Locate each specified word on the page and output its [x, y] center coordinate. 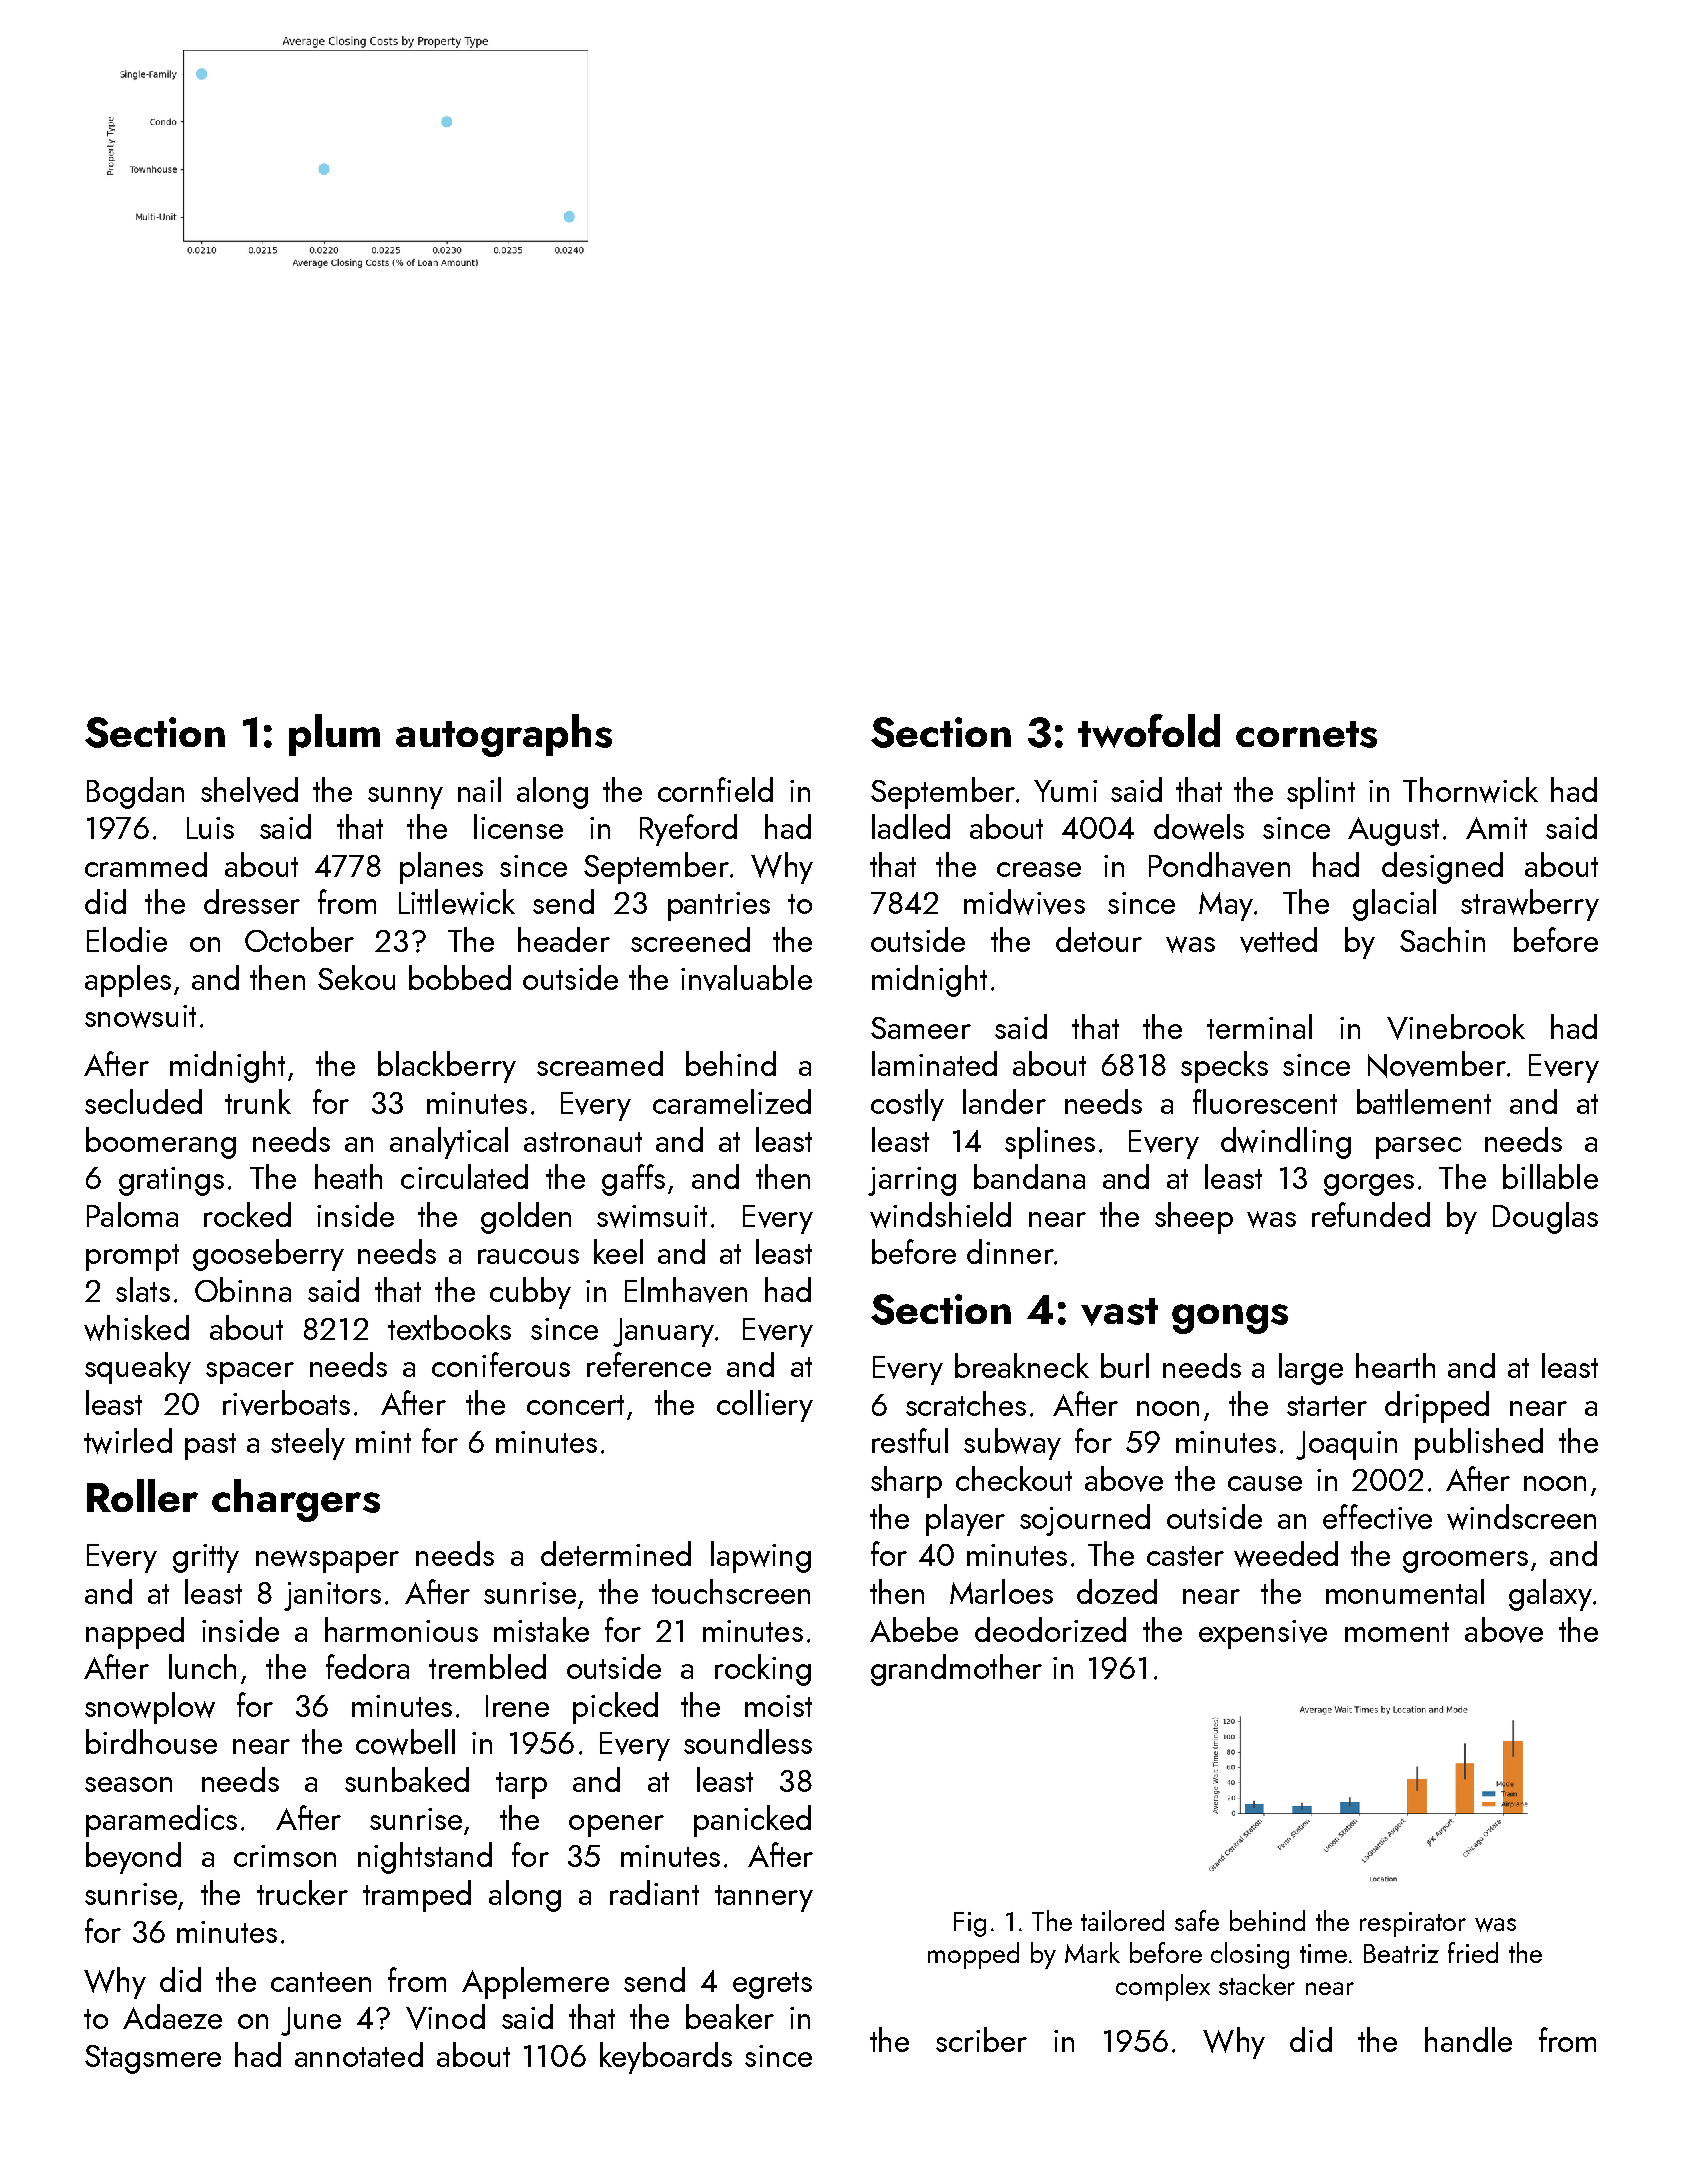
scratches [966, 1403]
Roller [142, 1495]
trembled [487, 1666]
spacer [250, 1373]
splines [1050, 1143]
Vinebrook [1456, 1027]
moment [1397, 1632]
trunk [258, 1101]
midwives [1024, 902]
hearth [1395, 1365]
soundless [748, 1741]
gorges [1369, 1185]
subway [1012, 1444]
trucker [302, 1892]
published [1479, 1444]
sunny [405, 798]
